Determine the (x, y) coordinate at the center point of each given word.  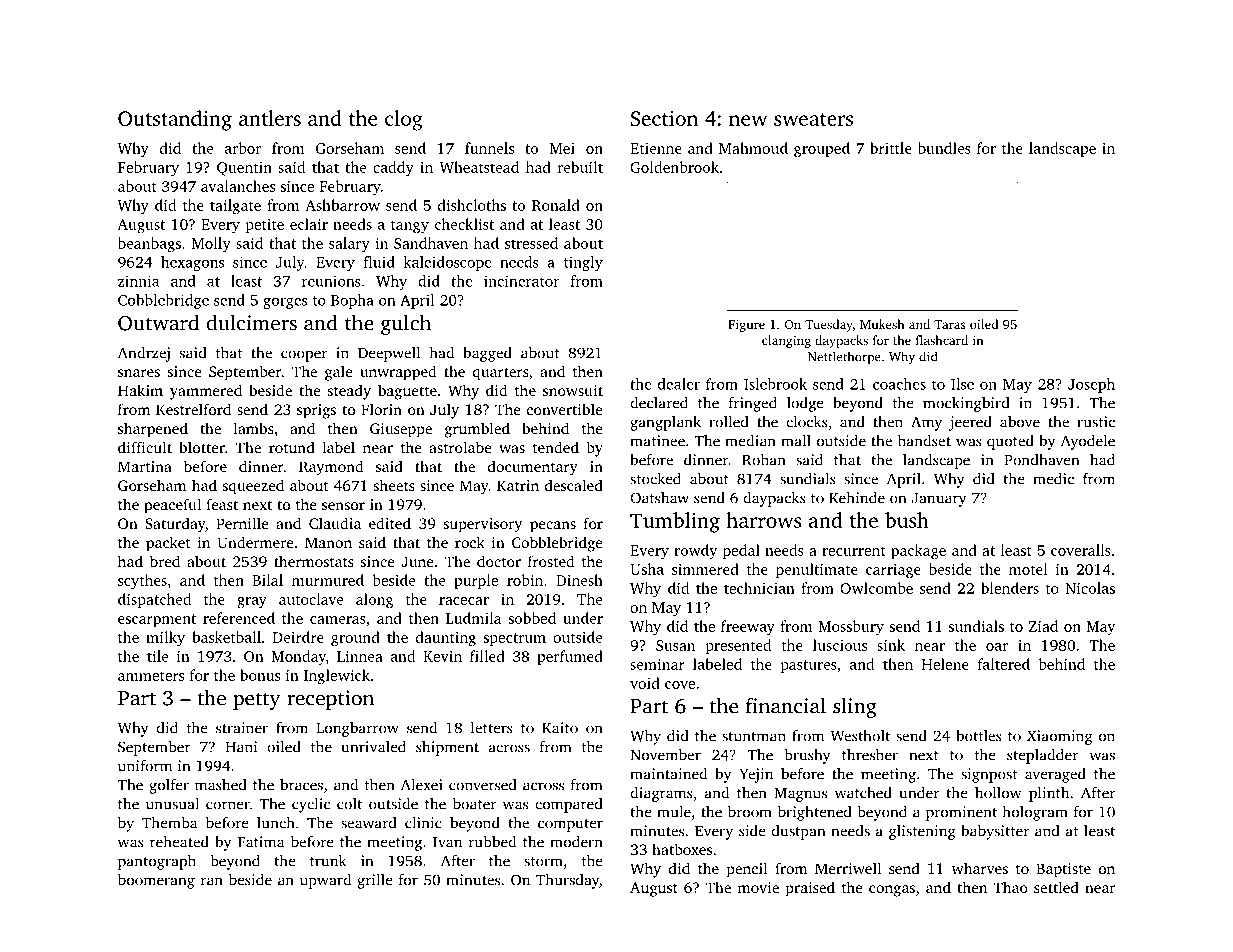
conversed (482, 785)
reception (330, 700)
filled (487, 656)
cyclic (311, 805)
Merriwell (848, 868)
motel (1028, 569)
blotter (202, 447)
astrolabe (460, 447)
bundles (944, 148)
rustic (1096, 422)
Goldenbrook (674, 167)
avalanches (238, 186)
